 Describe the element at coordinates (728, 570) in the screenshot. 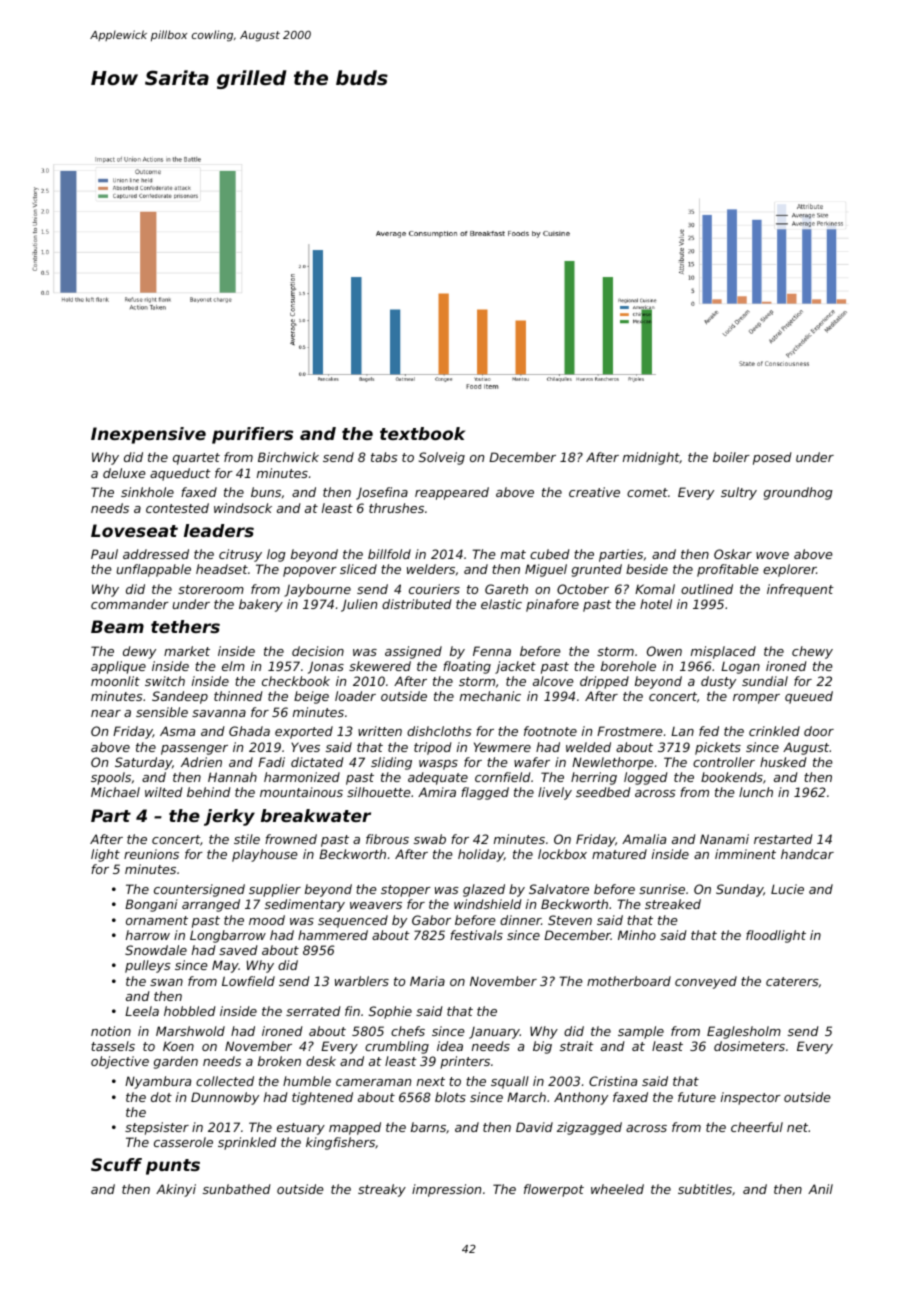

I see `profitable` at that location.
